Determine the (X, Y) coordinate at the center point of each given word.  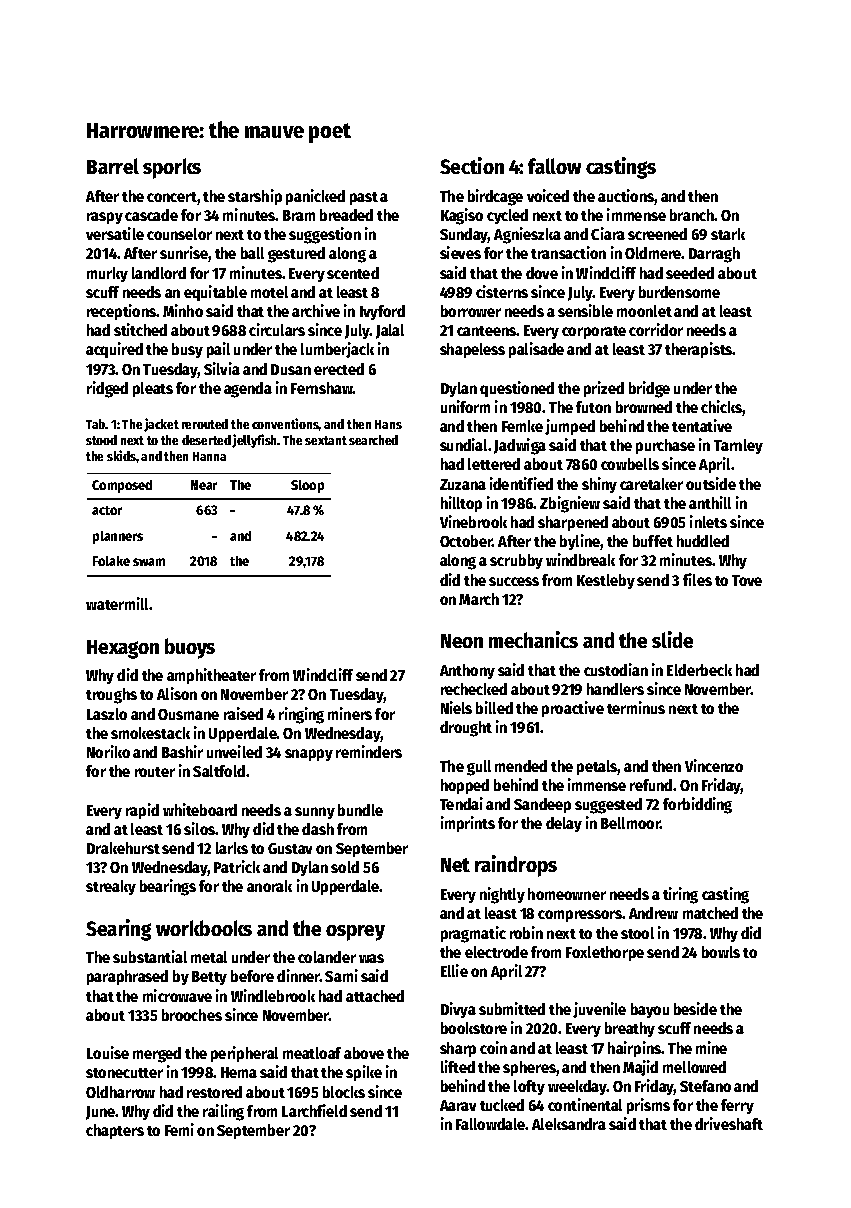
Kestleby (606, 581)
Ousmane (188, 714)
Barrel (113, 166)
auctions (626, 195)
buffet (653, 541)
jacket (161, 425)
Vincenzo (714, 765)
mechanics (533, 639)
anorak (269, 886)
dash (318, 829)
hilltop (461, 504)
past (364, 198)
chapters (115, 1131)
